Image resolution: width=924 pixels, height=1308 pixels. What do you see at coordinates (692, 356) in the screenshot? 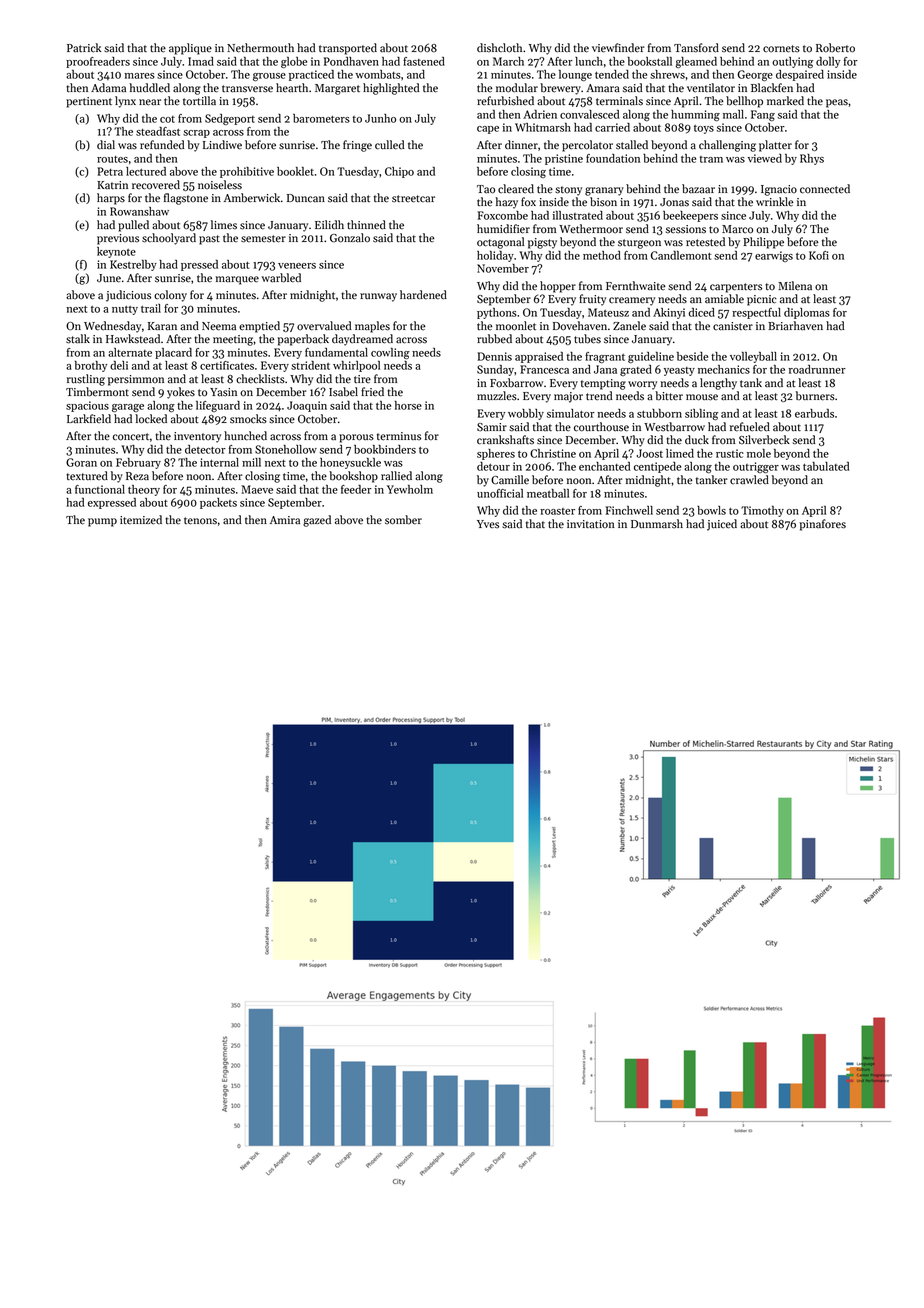
I see `beside` at bounding box center [692, 356].
